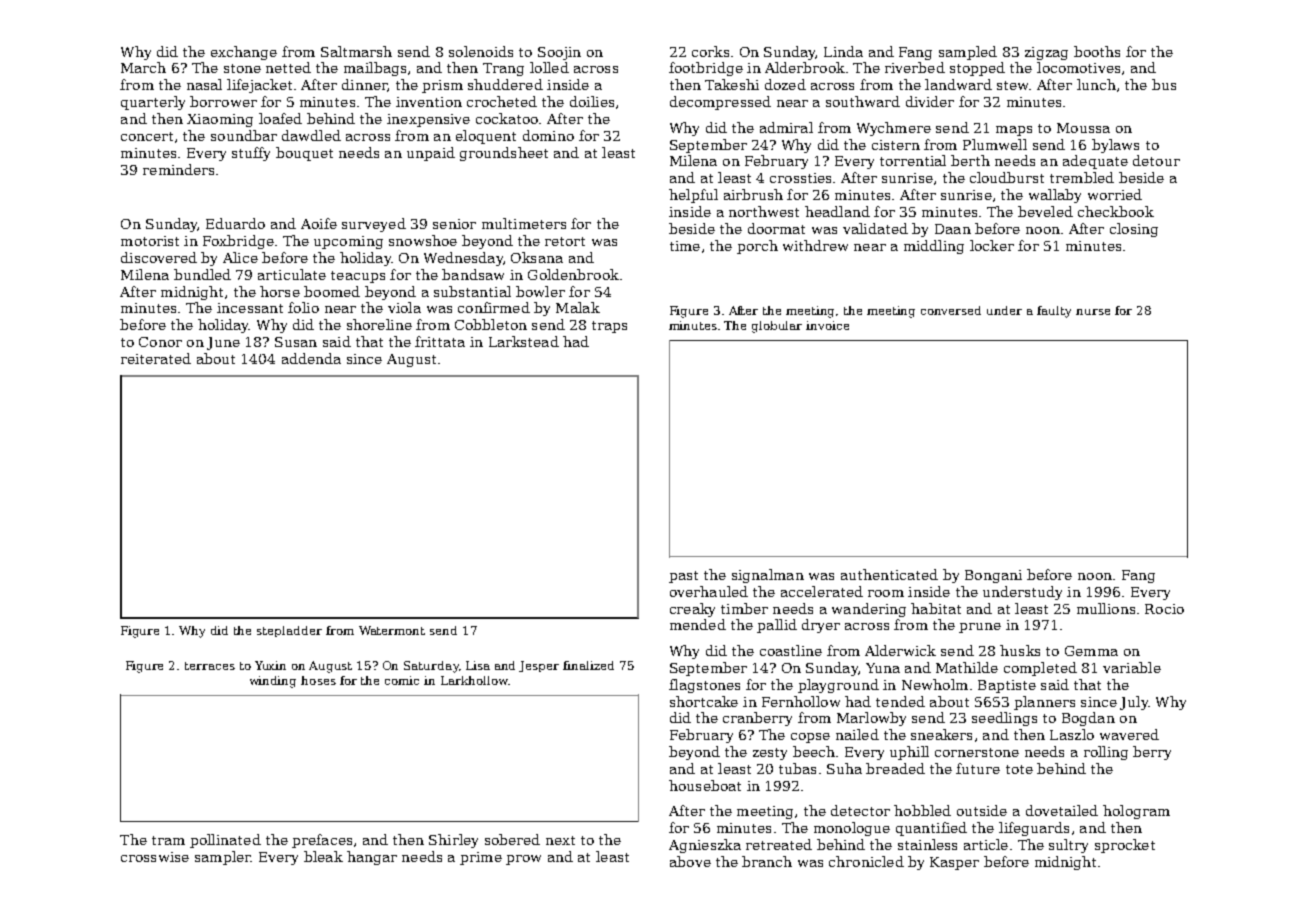 The width and height of the document is (1308, 924). I want to click on habitat, so click(936, 608).
